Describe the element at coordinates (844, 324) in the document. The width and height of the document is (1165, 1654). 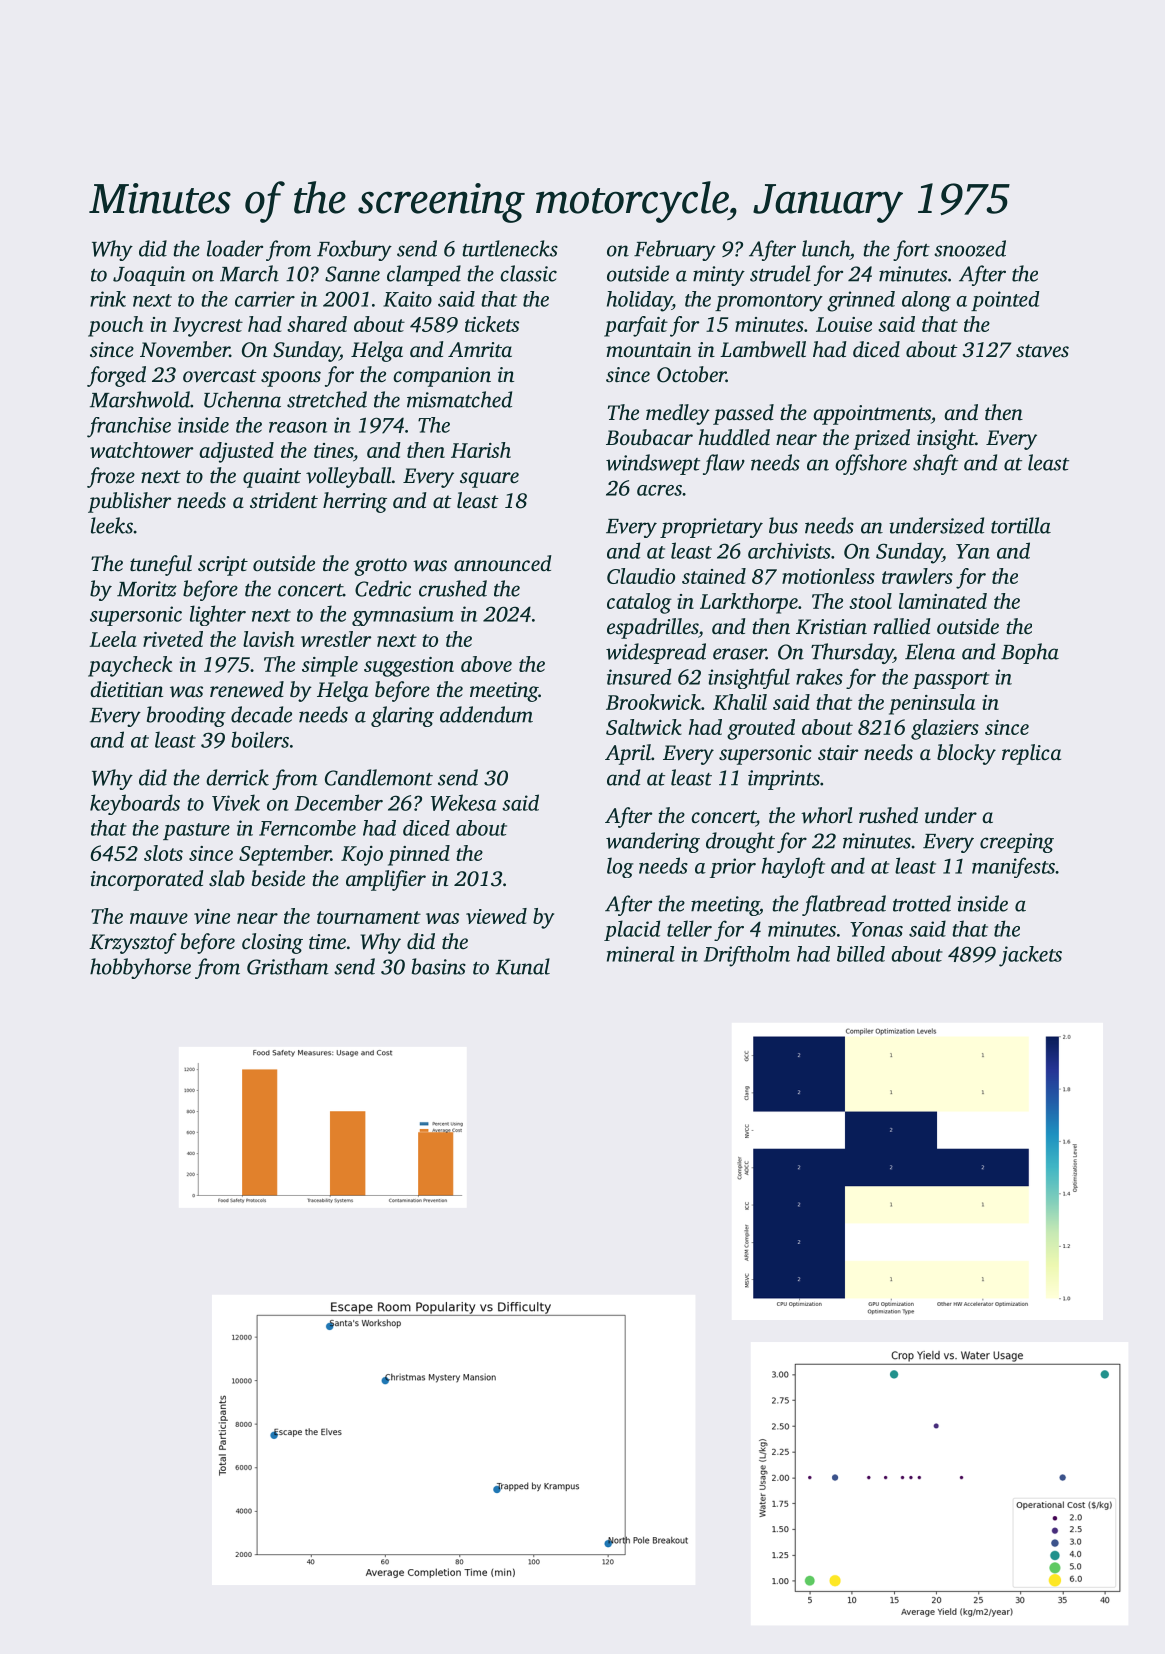
I see `Louise` at that location.
